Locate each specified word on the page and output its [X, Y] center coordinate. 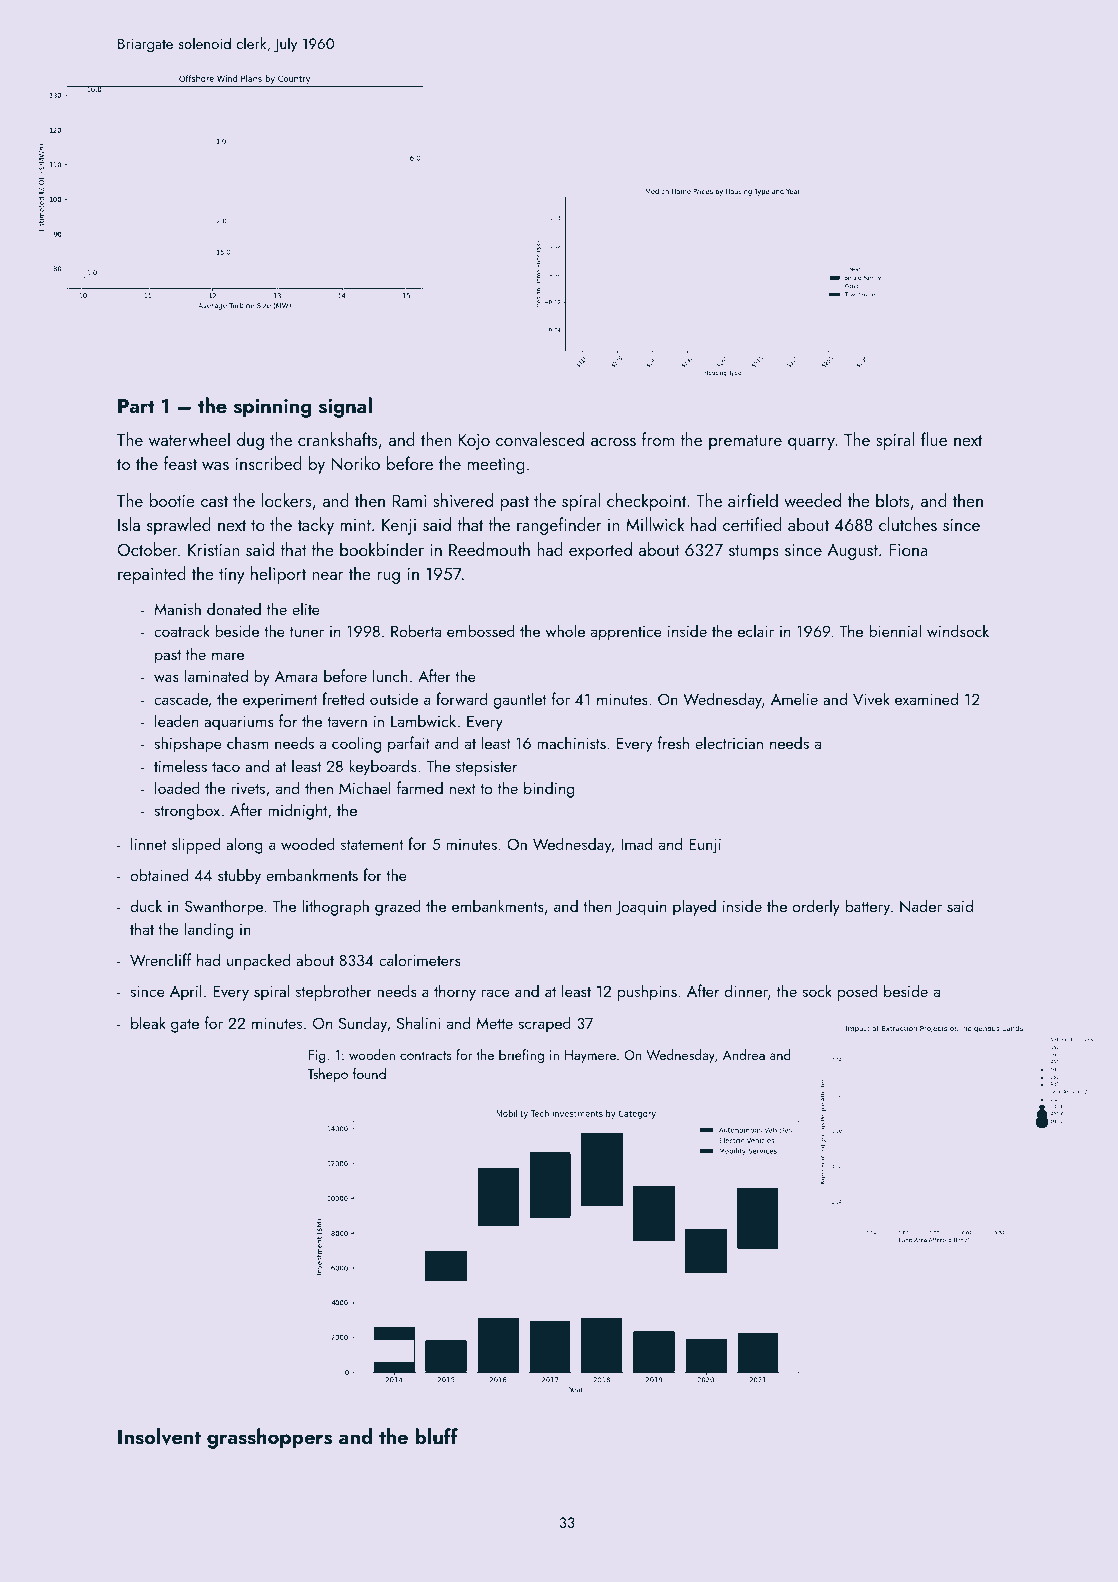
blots [892, 500]
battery [868, 907]
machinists [571, 742]
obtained [159, 874]
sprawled [179, 526]
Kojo [474, 442]
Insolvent [159, 1436]
